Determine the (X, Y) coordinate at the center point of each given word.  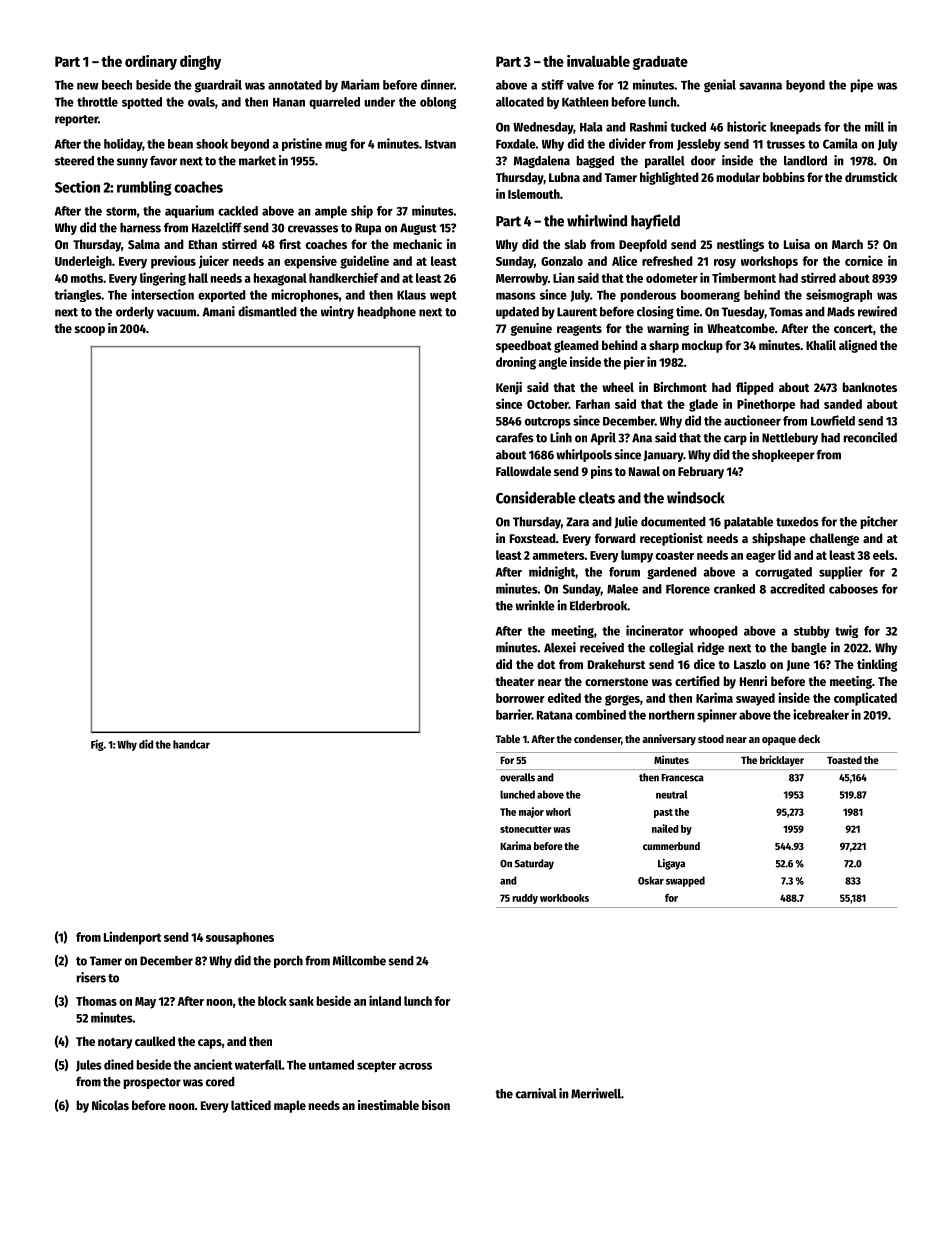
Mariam (360, 84)
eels (884, 555)
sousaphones (240, 938)
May (145, 1003)
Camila (840, 143)
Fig (97, 745)
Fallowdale (523, 471)
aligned (858, 346)
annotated (295, 85)
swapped (685, 881)
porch (288, 962)
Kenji (509, 388)
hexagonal (280, 279)
